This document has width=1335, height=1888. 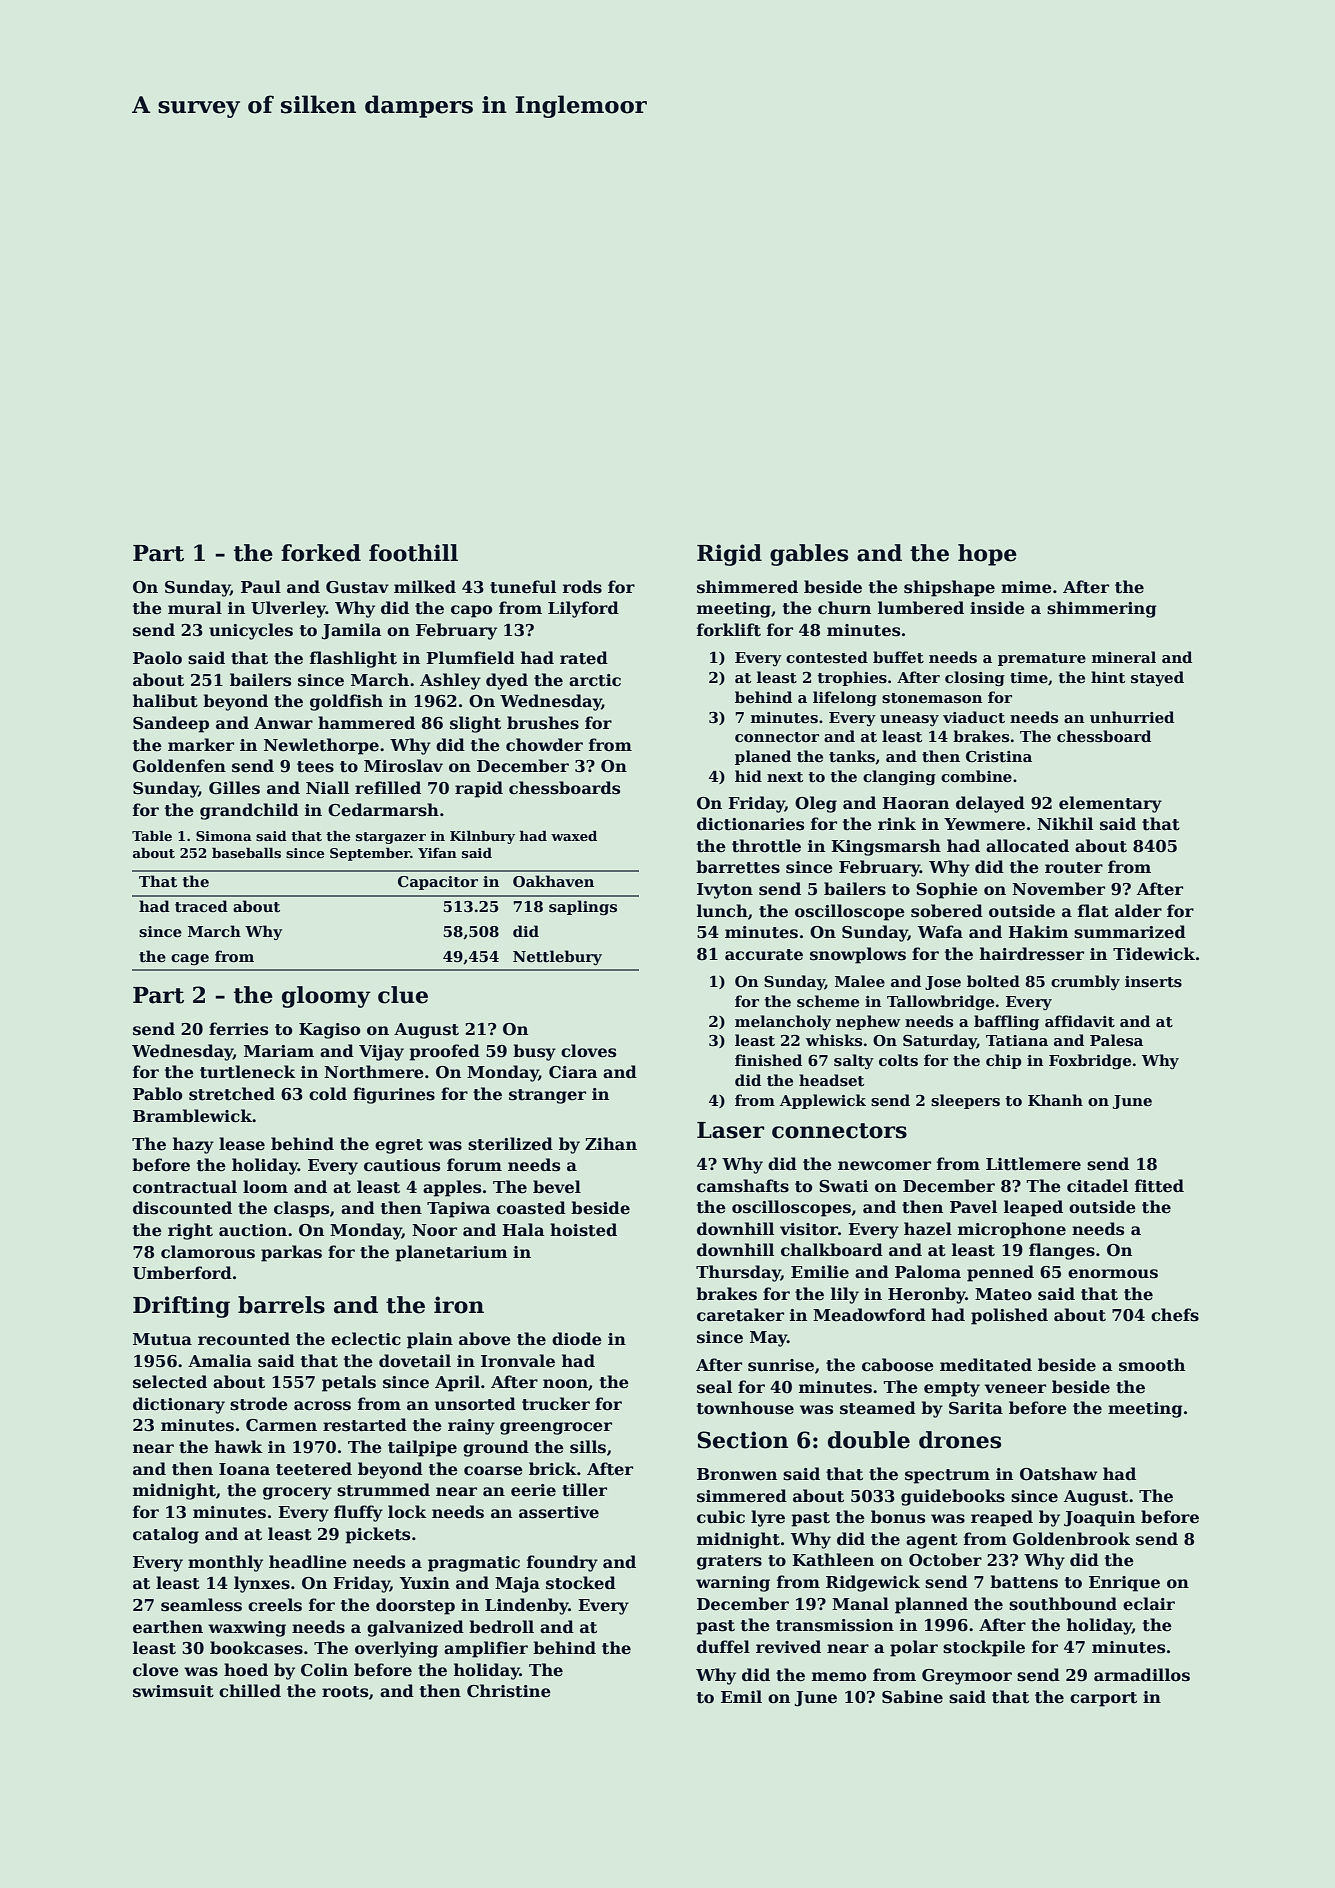 What do you see at coordinates (559, 1512) in the document?
I see `assertive` at bounding box center [559, 1512].
